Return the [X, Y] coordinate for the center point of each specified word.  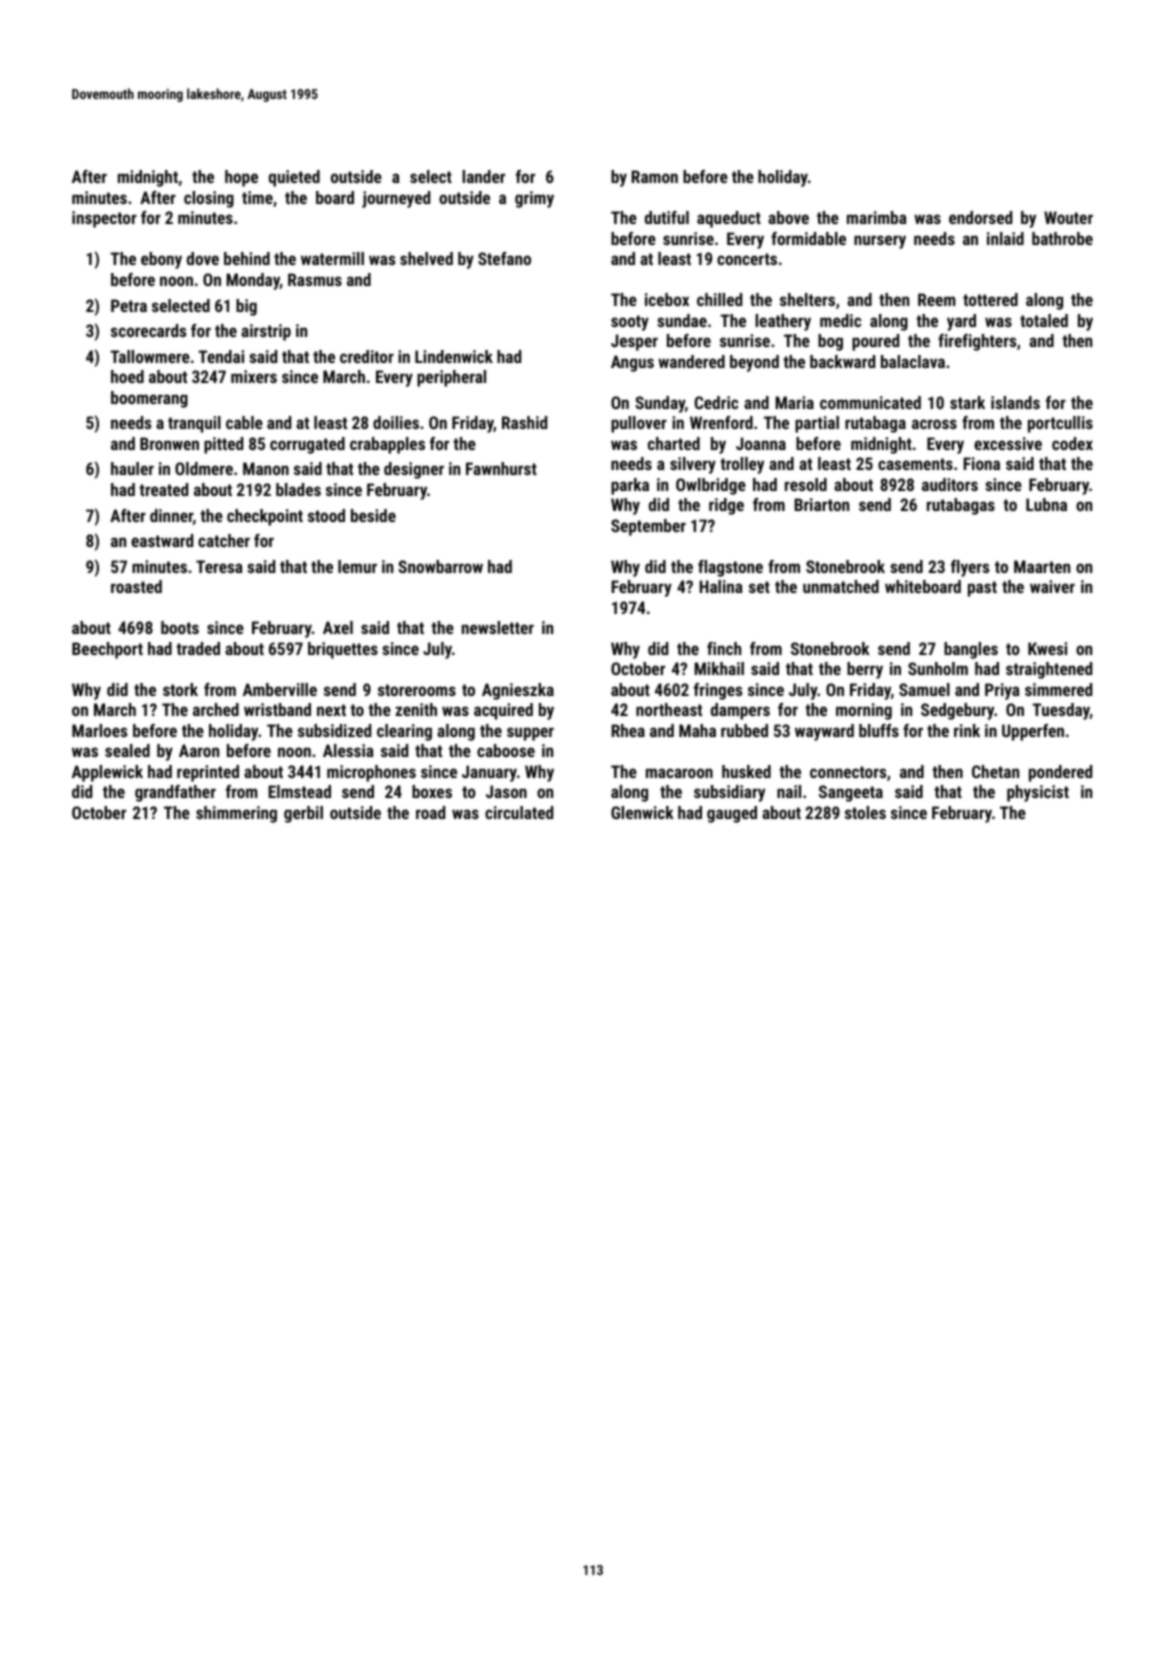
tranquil [194, 424]
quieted [294, 178]
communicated [870, 402]
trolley [742, 465]
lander [483, 176]
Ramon [654, 176]
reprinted [208, 773]
